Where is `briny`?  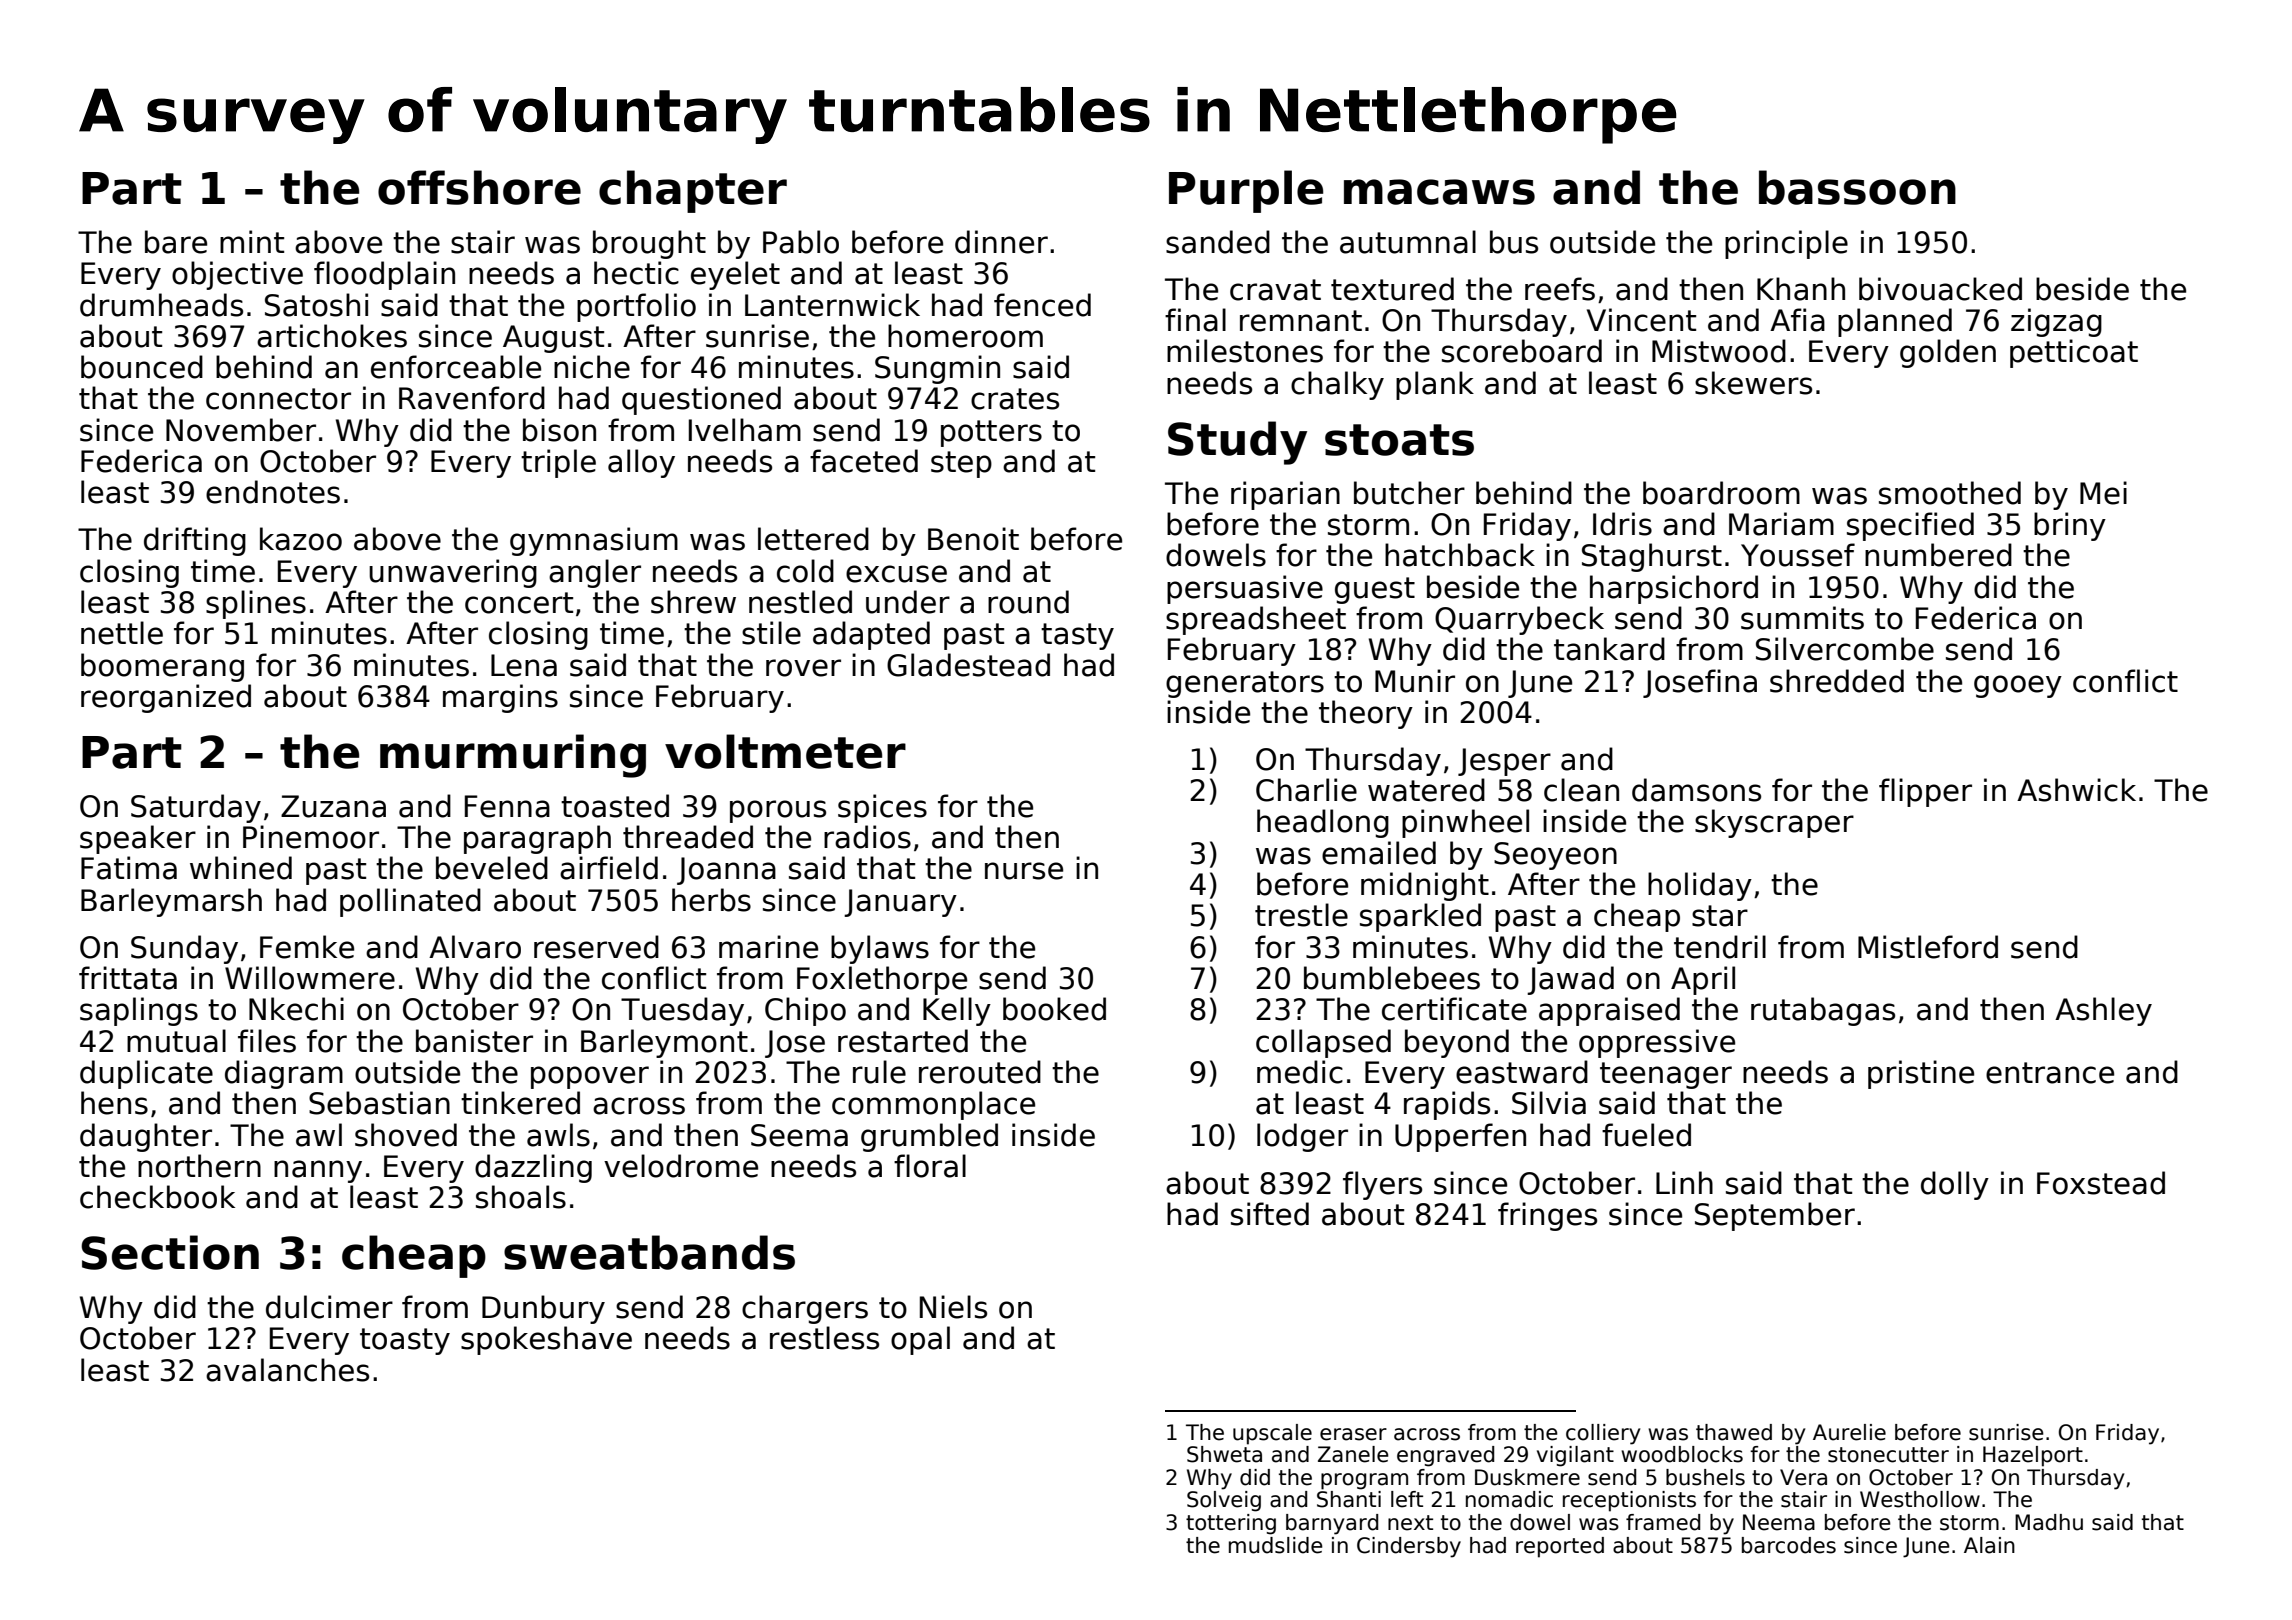 briny is located at coordinates (2070, 526).
